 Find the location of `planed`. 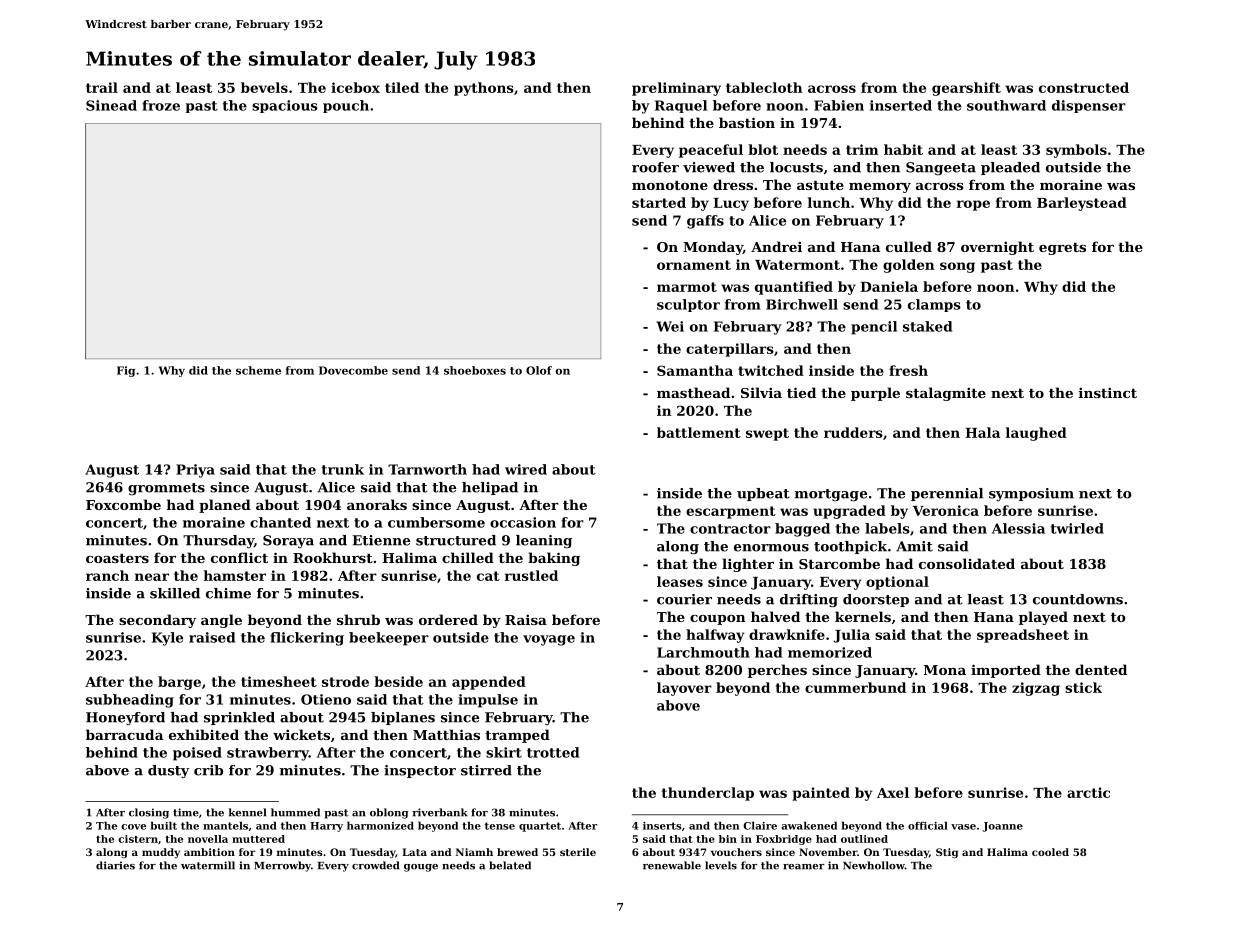

planed is located at coordinates (225, 506).
